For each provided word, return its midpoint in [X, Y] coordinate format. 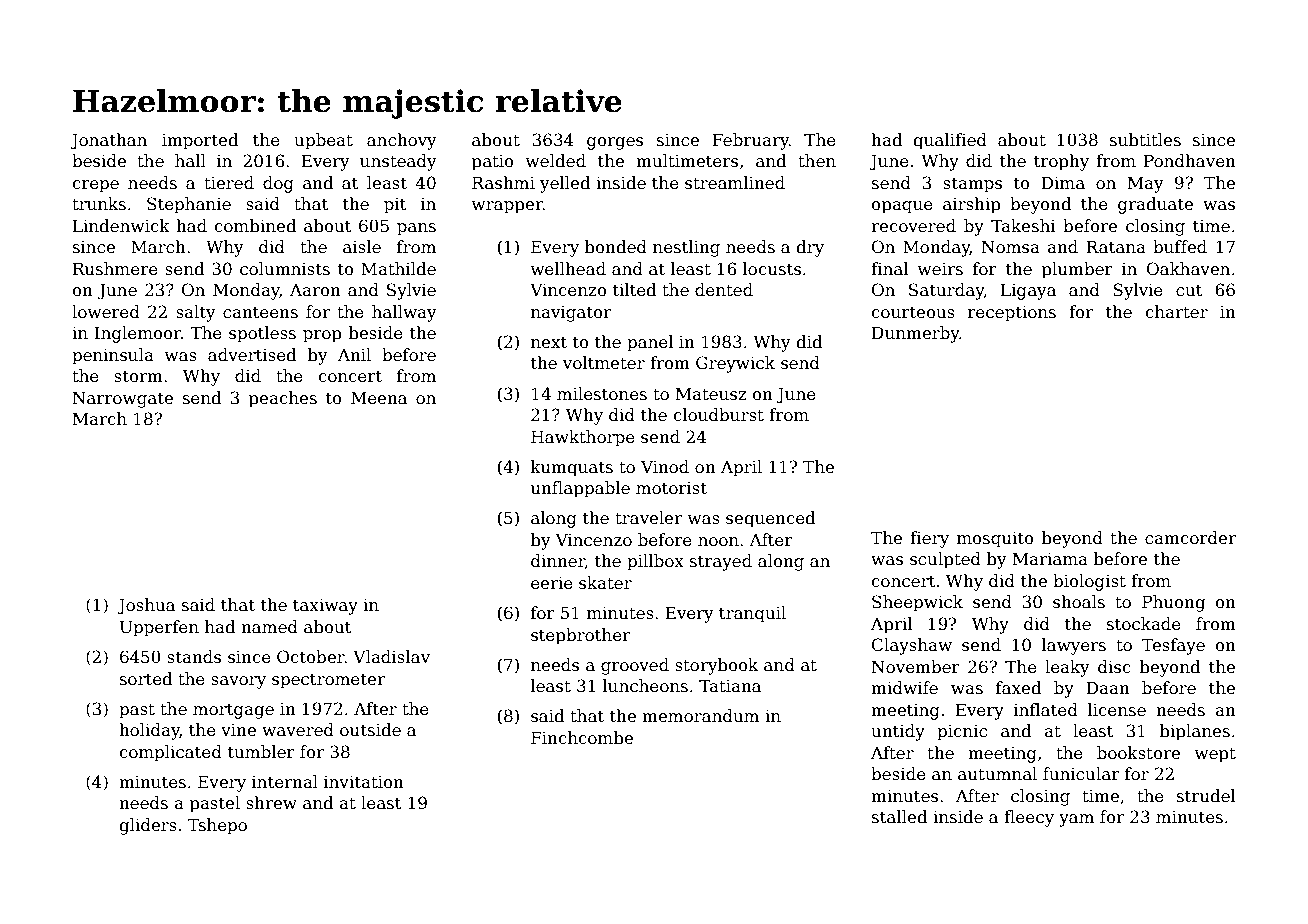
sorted [146, 679]
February [751, 141]
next [549, 343]
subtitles [1145, 140]
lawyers [1074, 646]
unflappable [580, 489]
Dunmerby [916, 334]
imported [200, 141]
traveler [648, 518]
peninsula [113, 356]
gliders [148, 826]
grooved [635, 666]
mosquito [995, 540]
